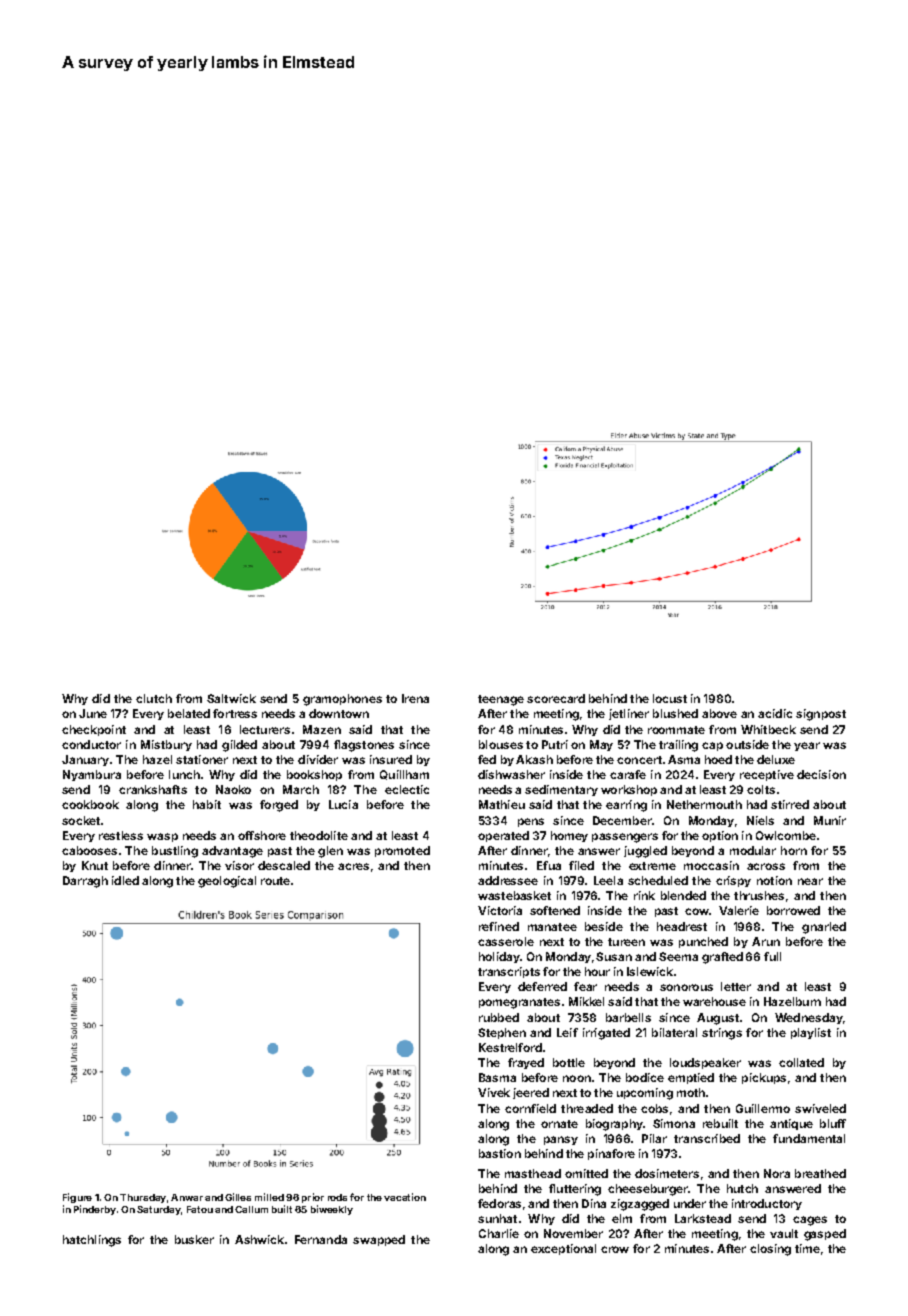 The image size is (908, 1316). Describe the element at coordinates (775, 713) in the page. I see `acidic` at that location.
